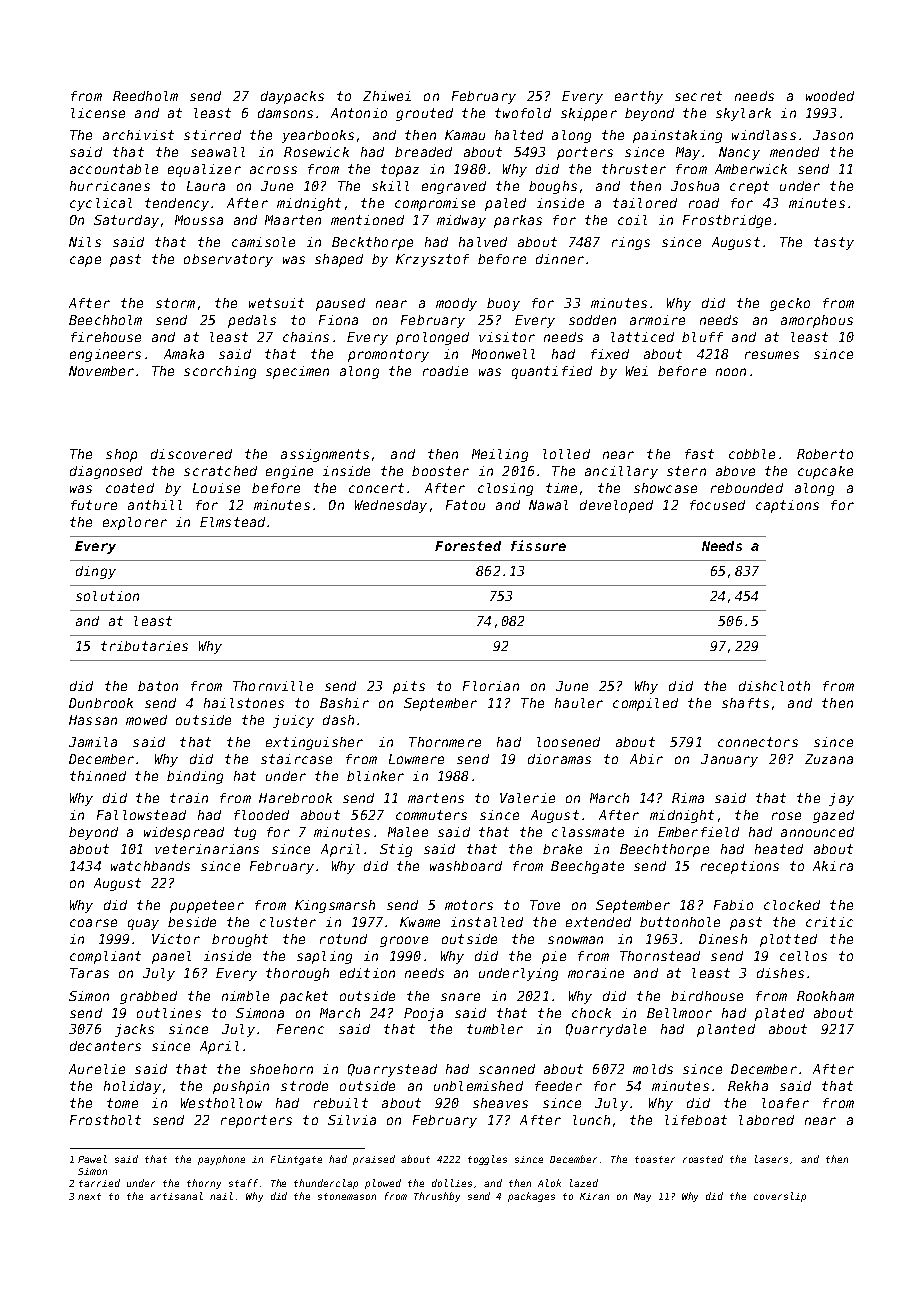 This page has height=1308, width=924. Describe the element at coordinates (505, 204) in the page. I see `paled` at that location.
